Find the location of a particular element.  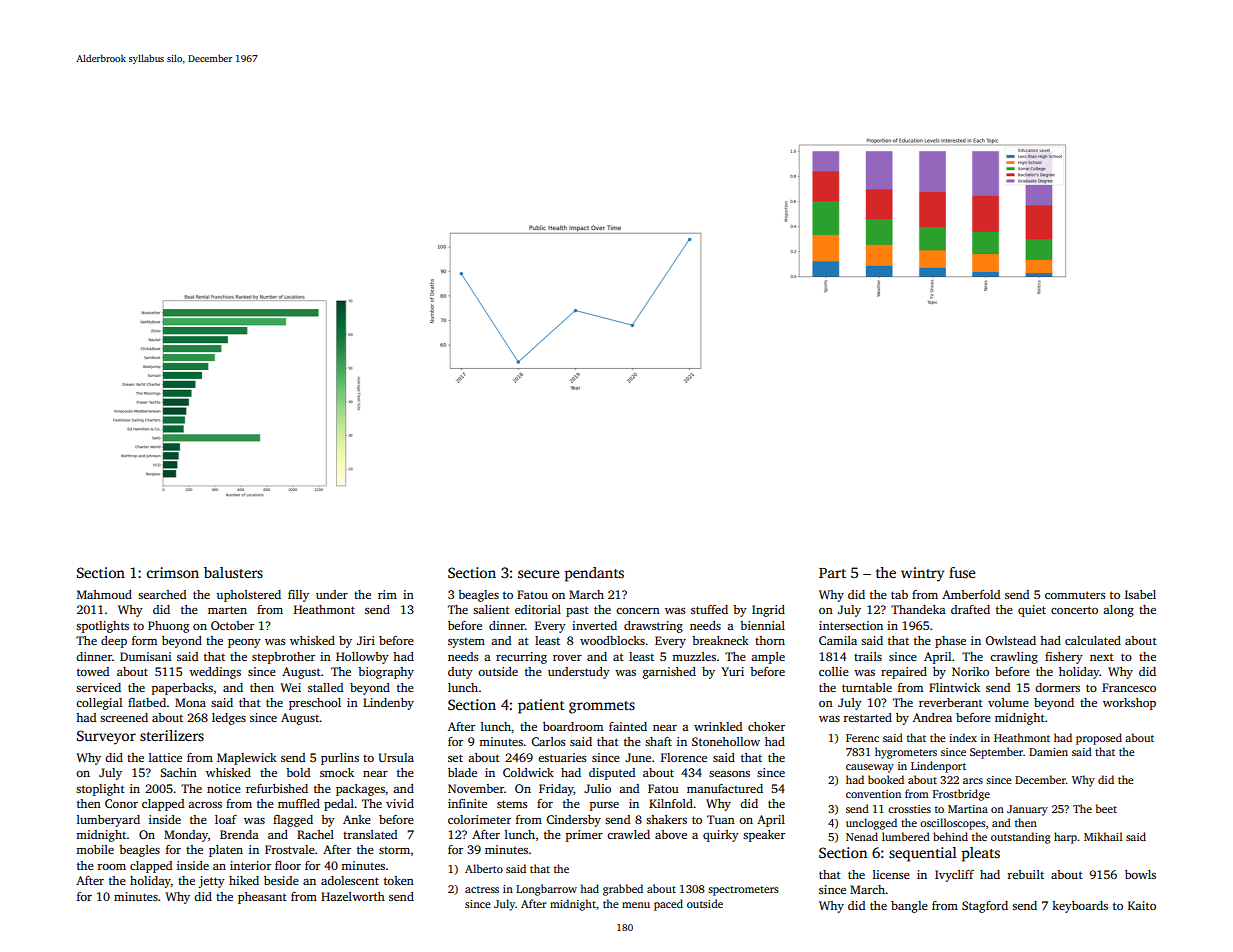

infinite is located at coordinates (467, 803).
